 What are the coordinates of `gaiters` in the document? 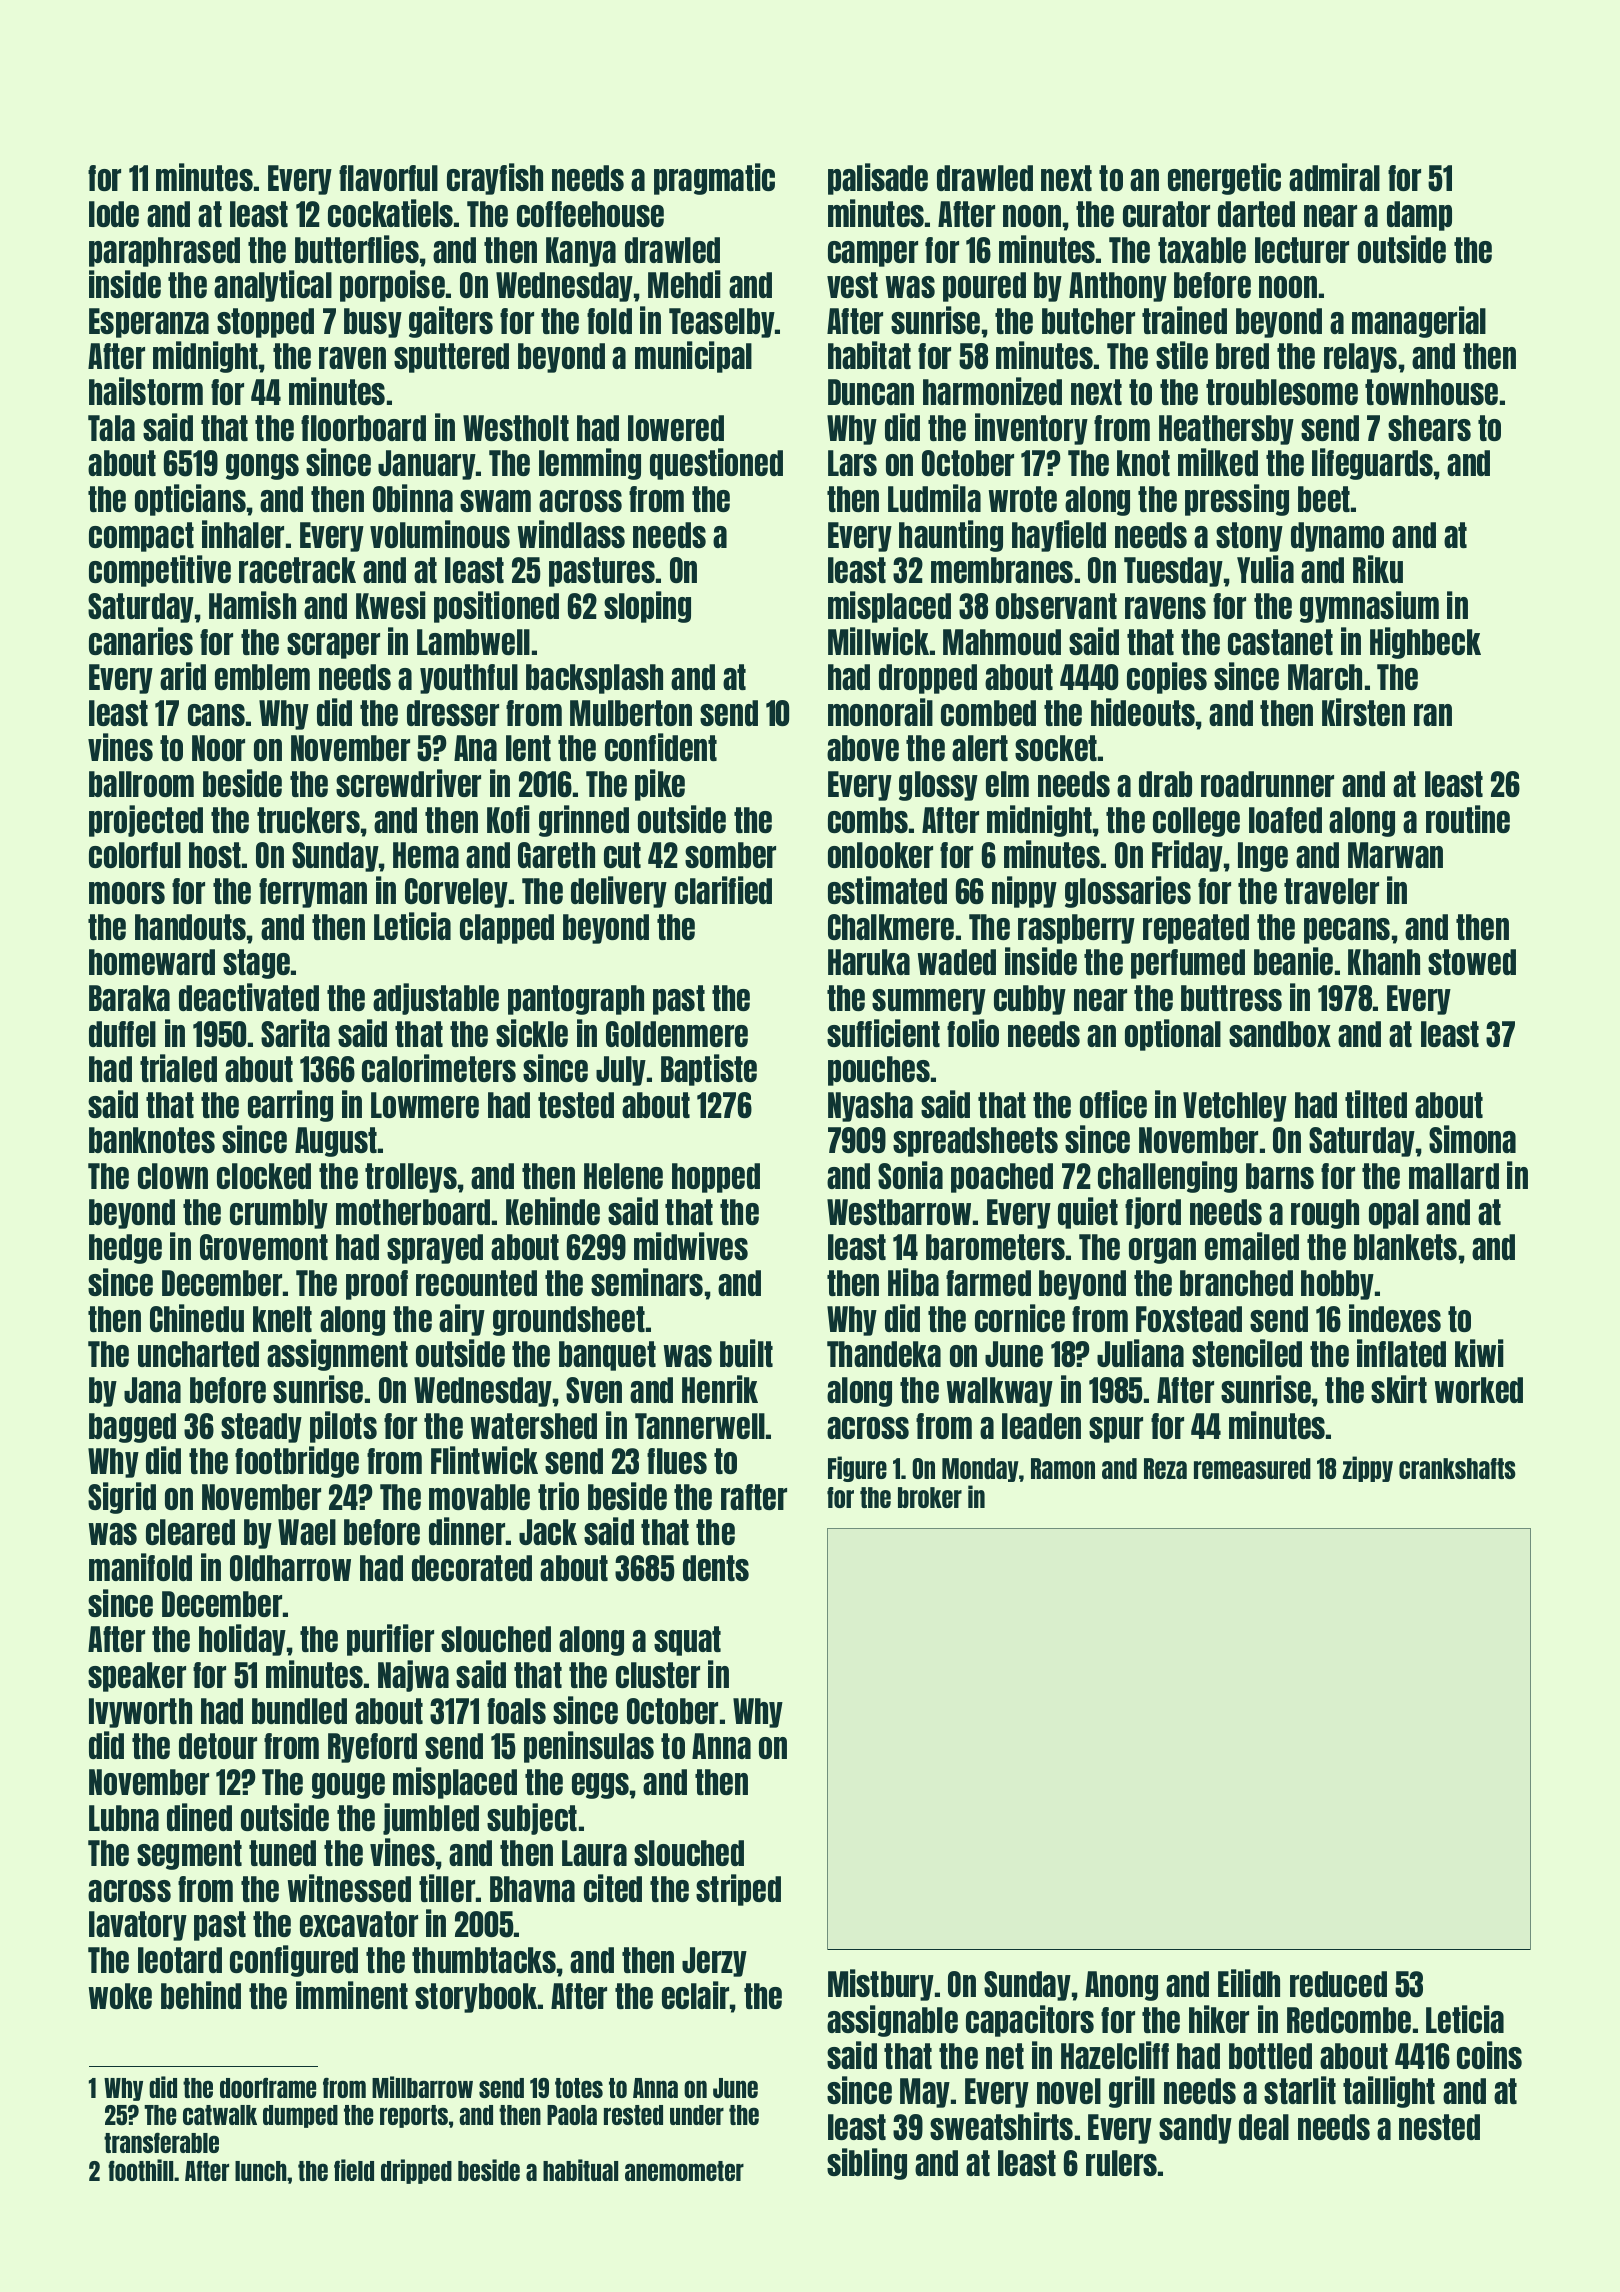 It's located at (451, 322).
